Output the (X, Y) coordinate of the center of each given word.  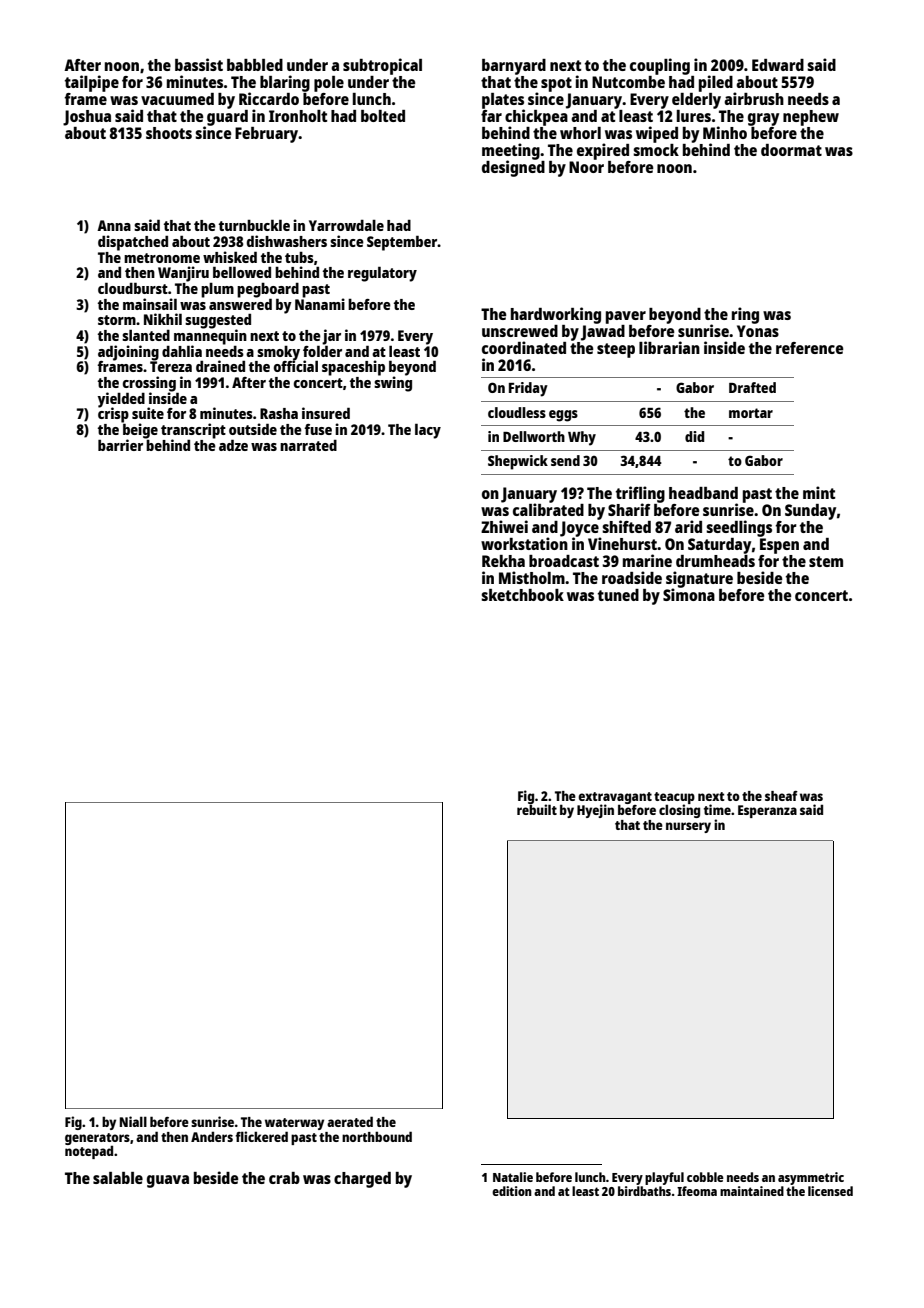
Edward (778, 65)
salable (118, 1178)
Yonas (758, 331)
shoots (169, 133)
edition (512, 1191)
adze (233, 445)
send (565, 460)
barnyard (514, 67)
